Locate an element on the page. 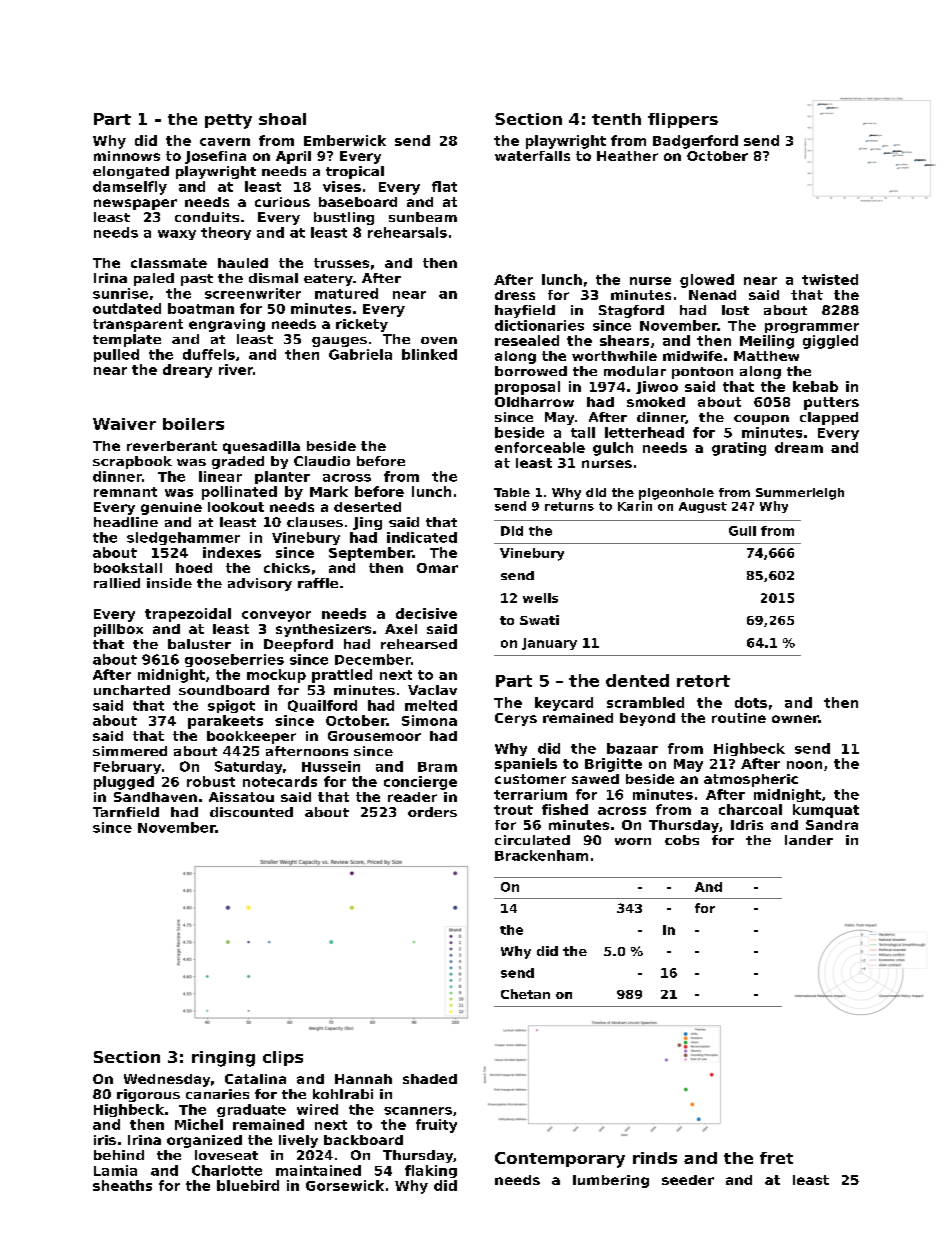 This page has width=952, height=1233. Hannah is located at coordinates (363, 1079).
